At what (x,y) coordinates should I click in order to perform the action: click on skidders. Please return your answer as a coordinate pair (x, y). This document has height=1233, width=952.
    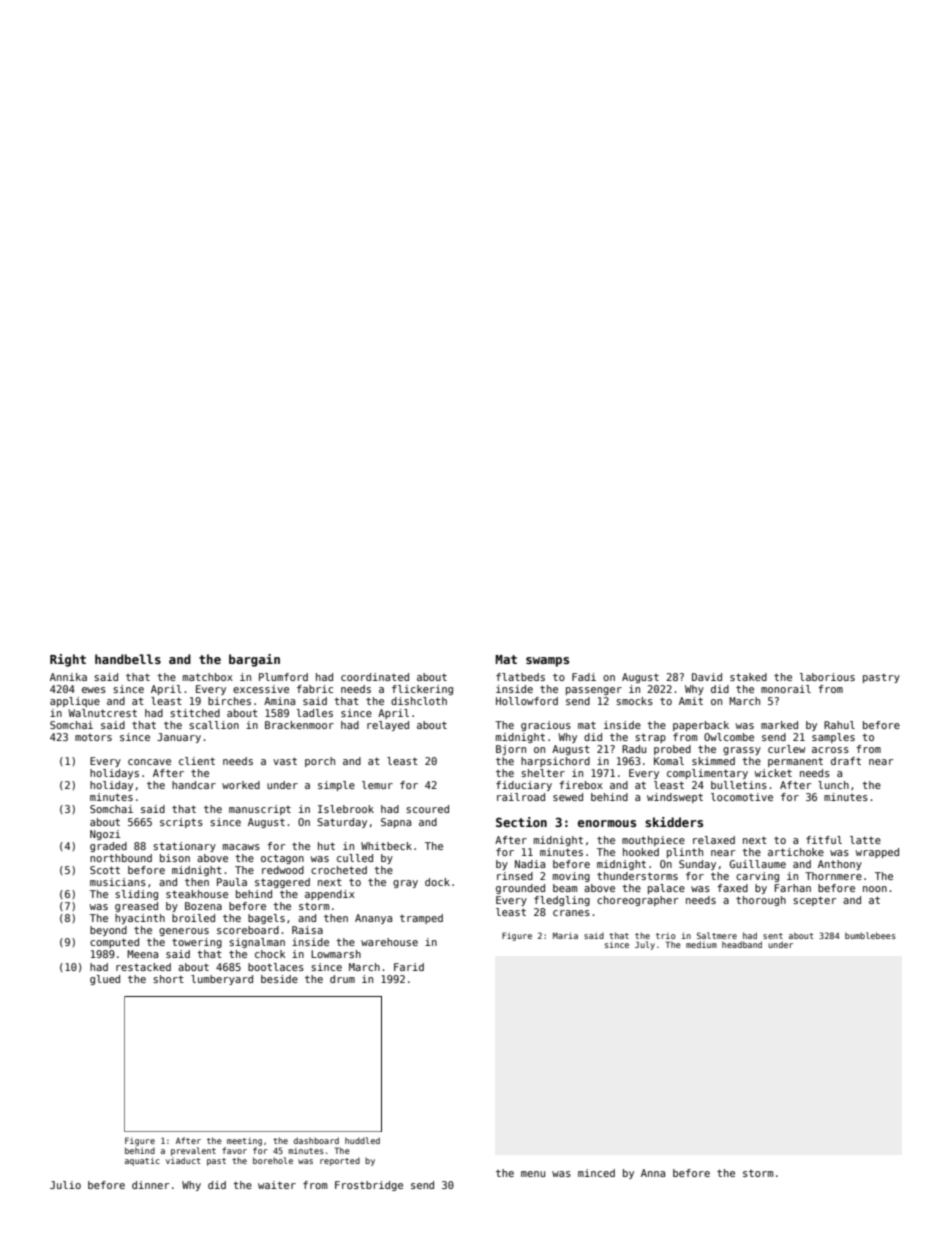
    Looking at the image, I should click on (674, 822).
